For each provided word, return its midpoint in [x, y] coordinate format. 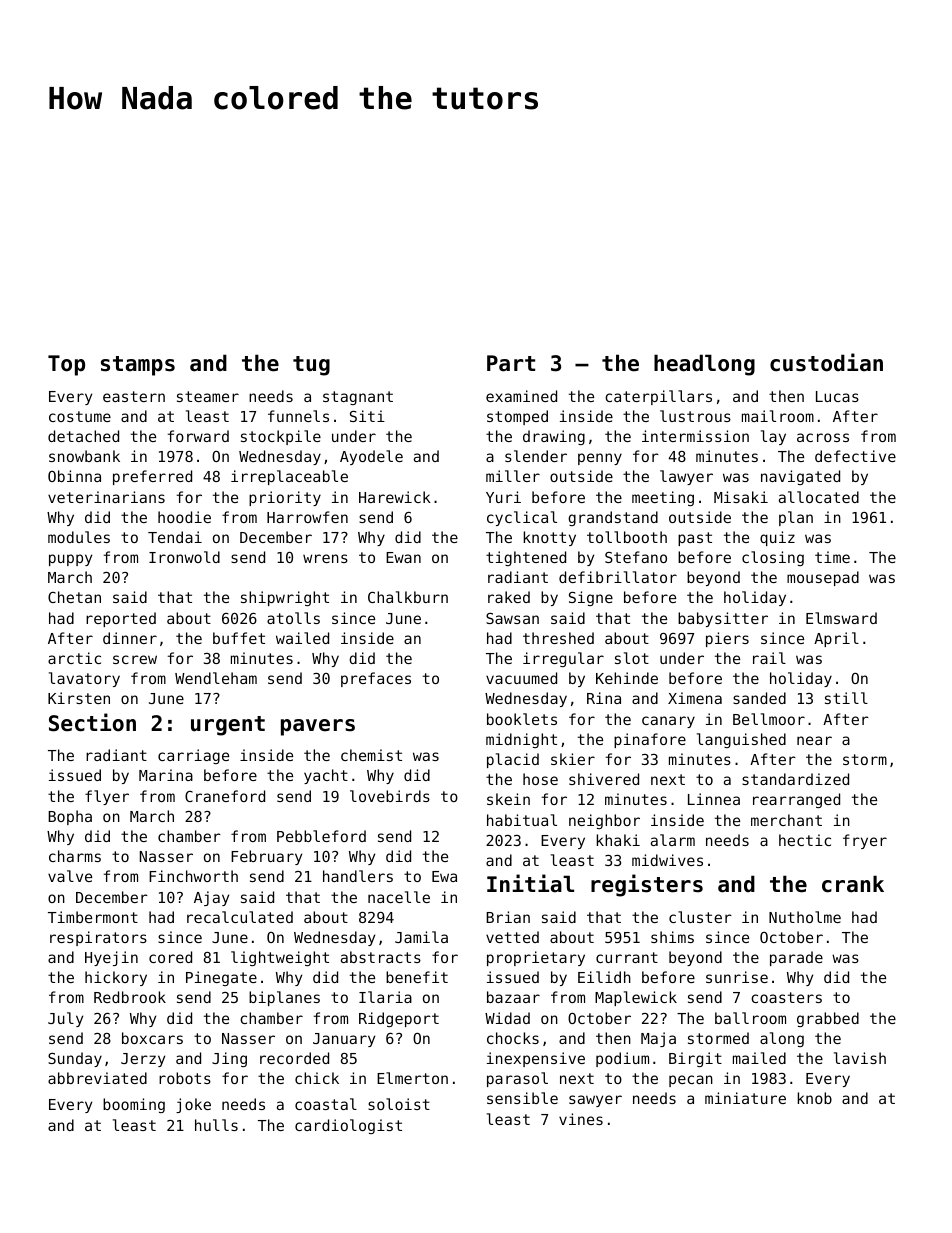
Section [92, 722]
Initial [530, 883]
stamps [138, 366]
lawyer [686, 477]
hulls [216, 1125]
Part [511, 363]
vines [581, 1119]
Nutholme [805, 917]
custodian [826, 362]
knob [814, 1098]
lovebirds [390, 796]
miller [513, 476]
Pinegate [221, 978]
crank [853, 884]
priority [285, 498]
